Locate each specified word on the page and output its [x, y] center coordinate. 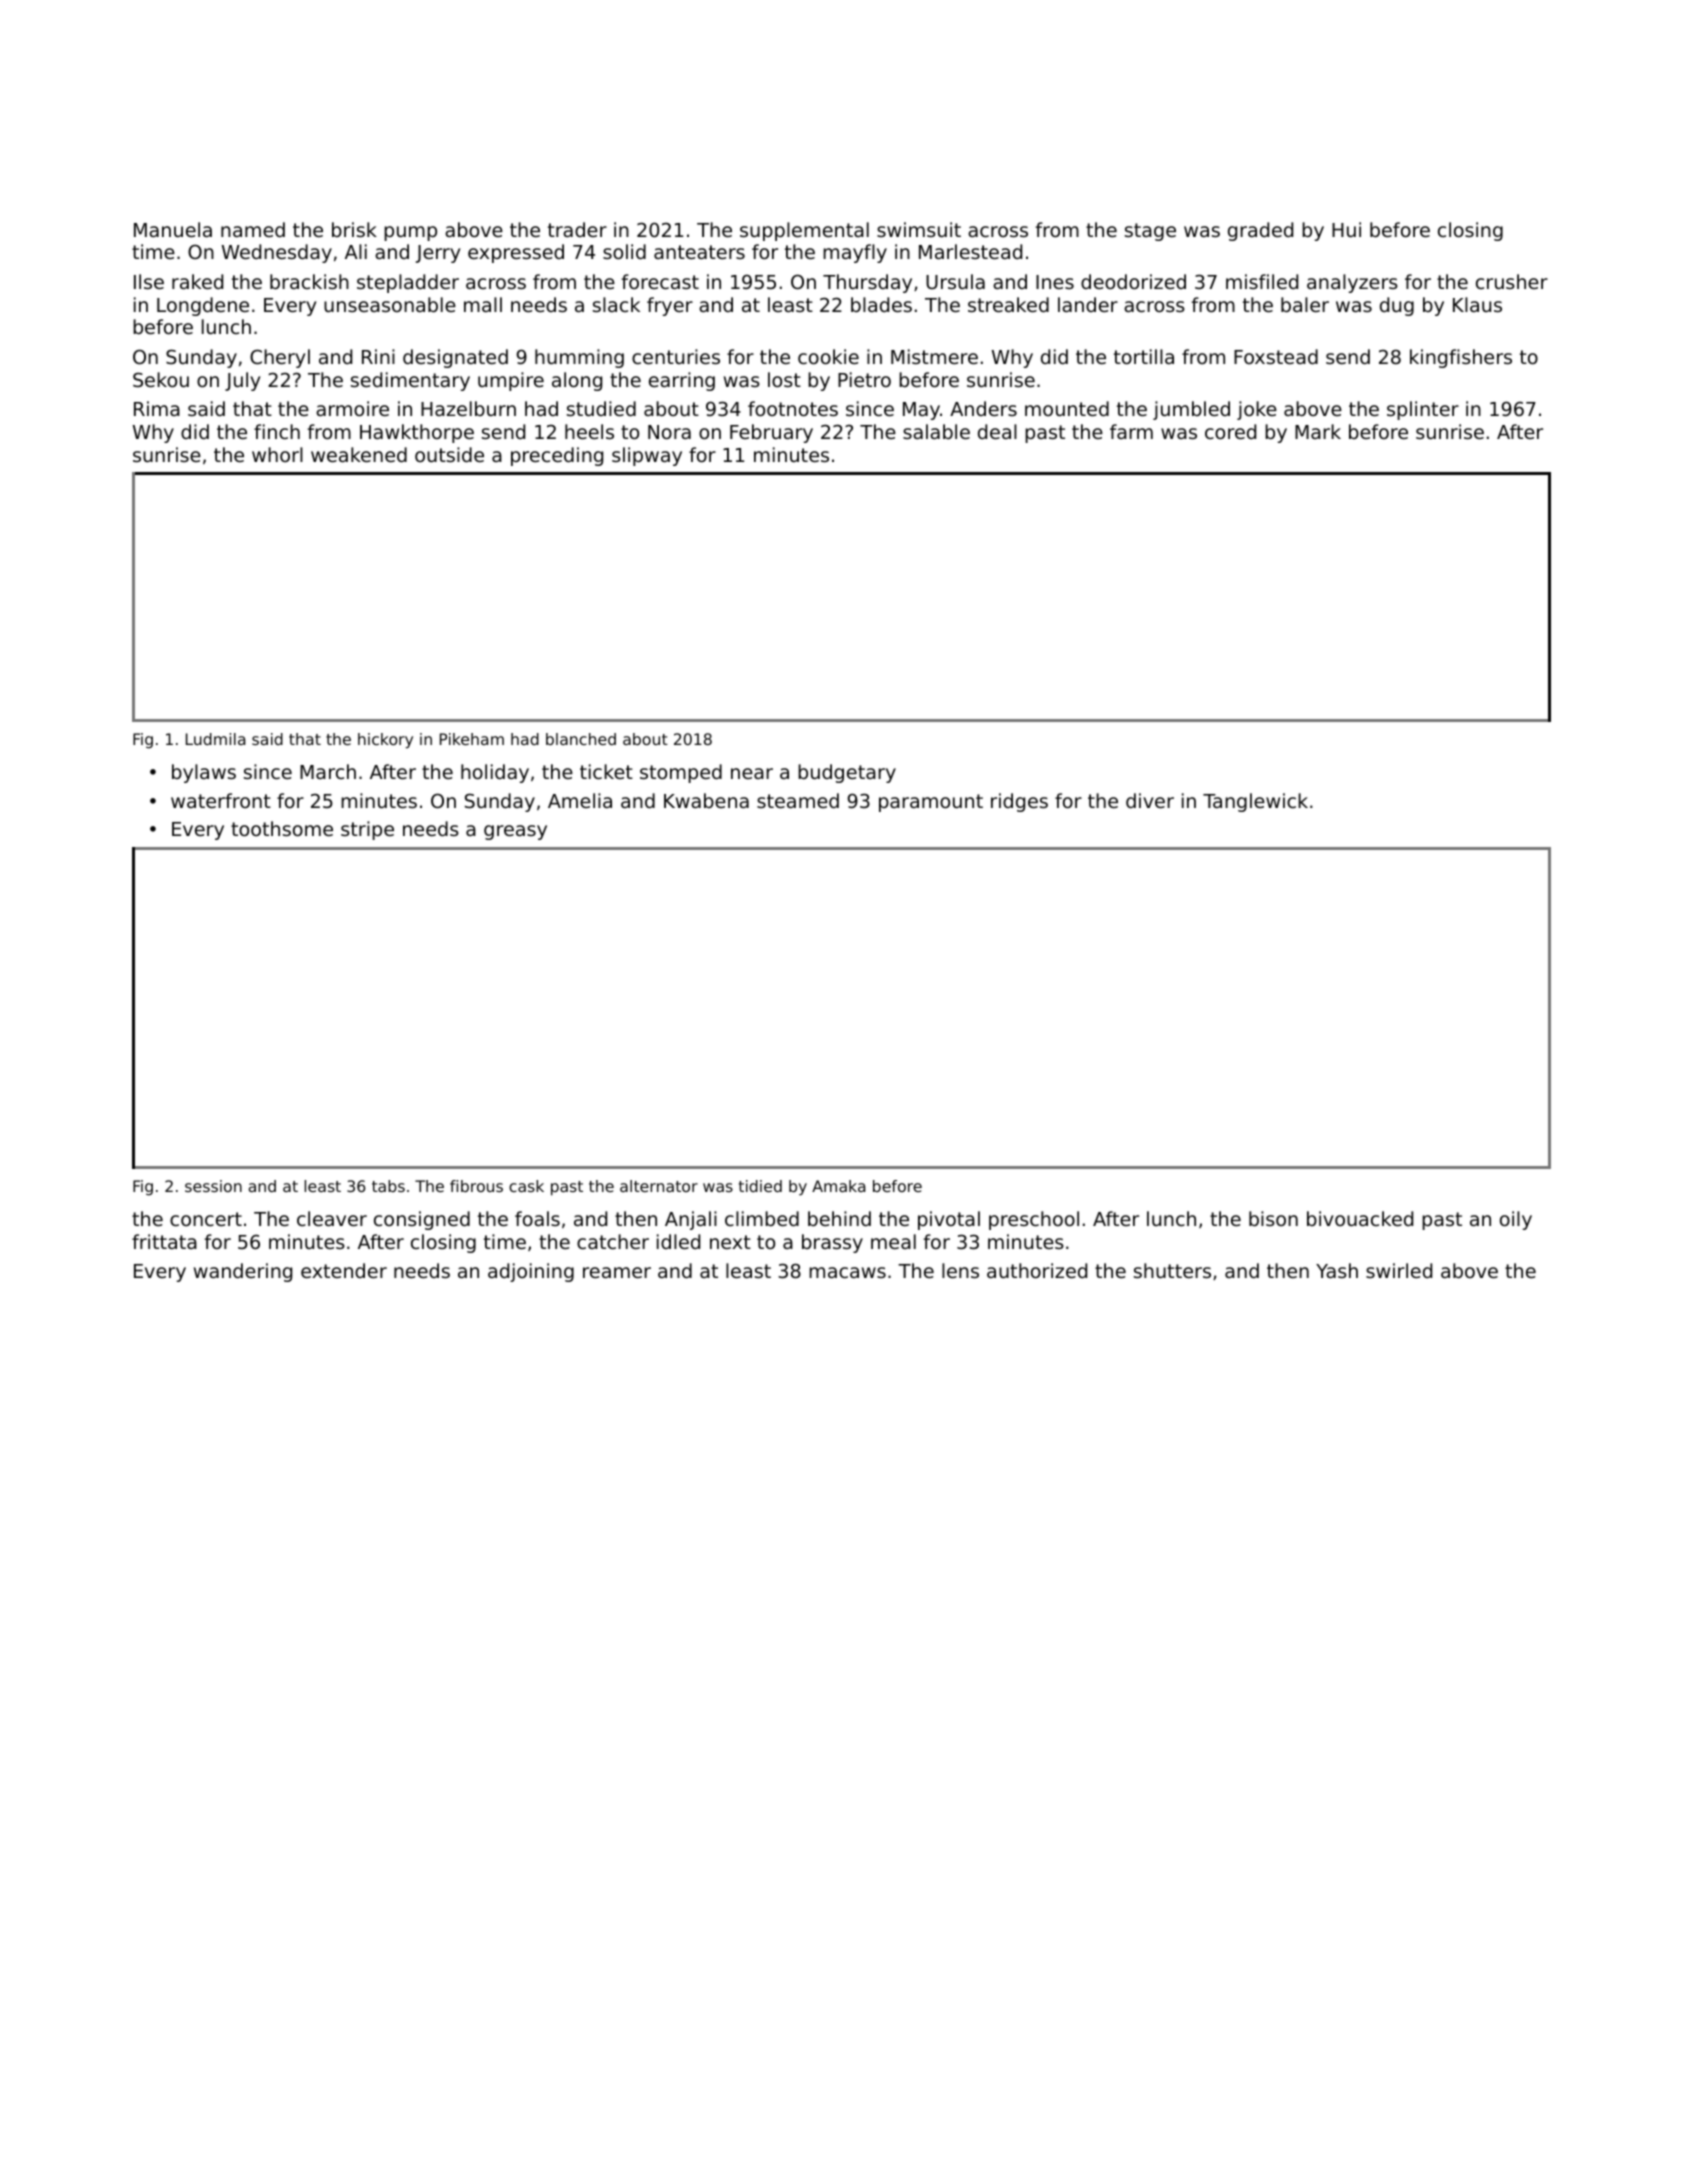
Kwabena [706, 800]
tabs [388, 1186]
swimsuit [919, 229]
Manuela [173, 229]
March [328, 771]
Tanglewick [1255, 802]
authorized [1037, 1270]
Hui [1346, 229]
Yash [1337, 1270]
